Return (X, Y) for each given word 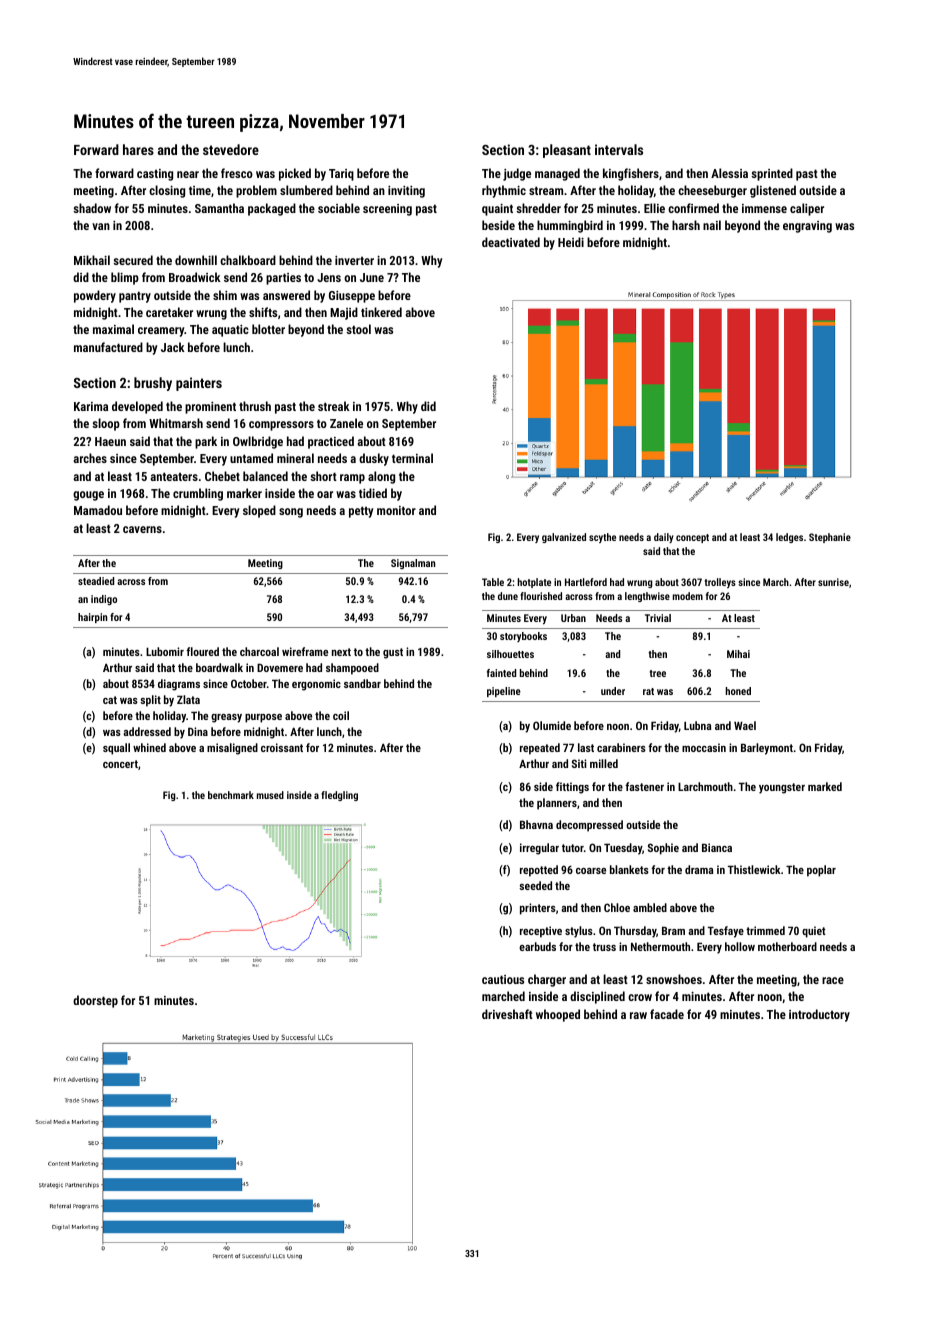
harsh (686, 225)
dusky (374, 459)
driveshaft (507, 1014)
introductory (819, 1015)
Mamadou (98, 510)
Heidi (571, 242)
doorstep (95, 1001)
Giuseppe (352, 297)
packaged (272, 209)
